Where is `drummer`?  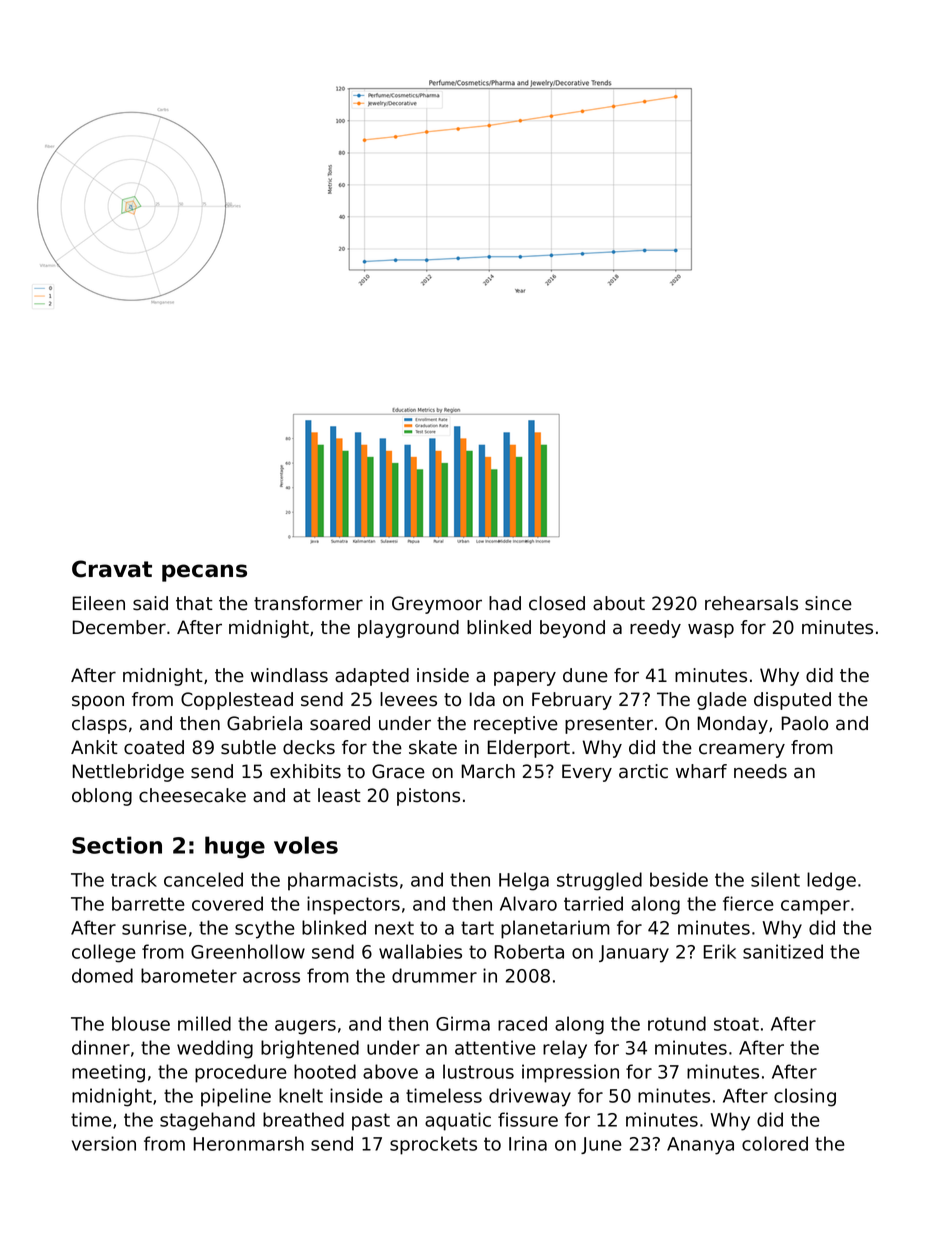
drummer is located at coordinates (434, 975).
